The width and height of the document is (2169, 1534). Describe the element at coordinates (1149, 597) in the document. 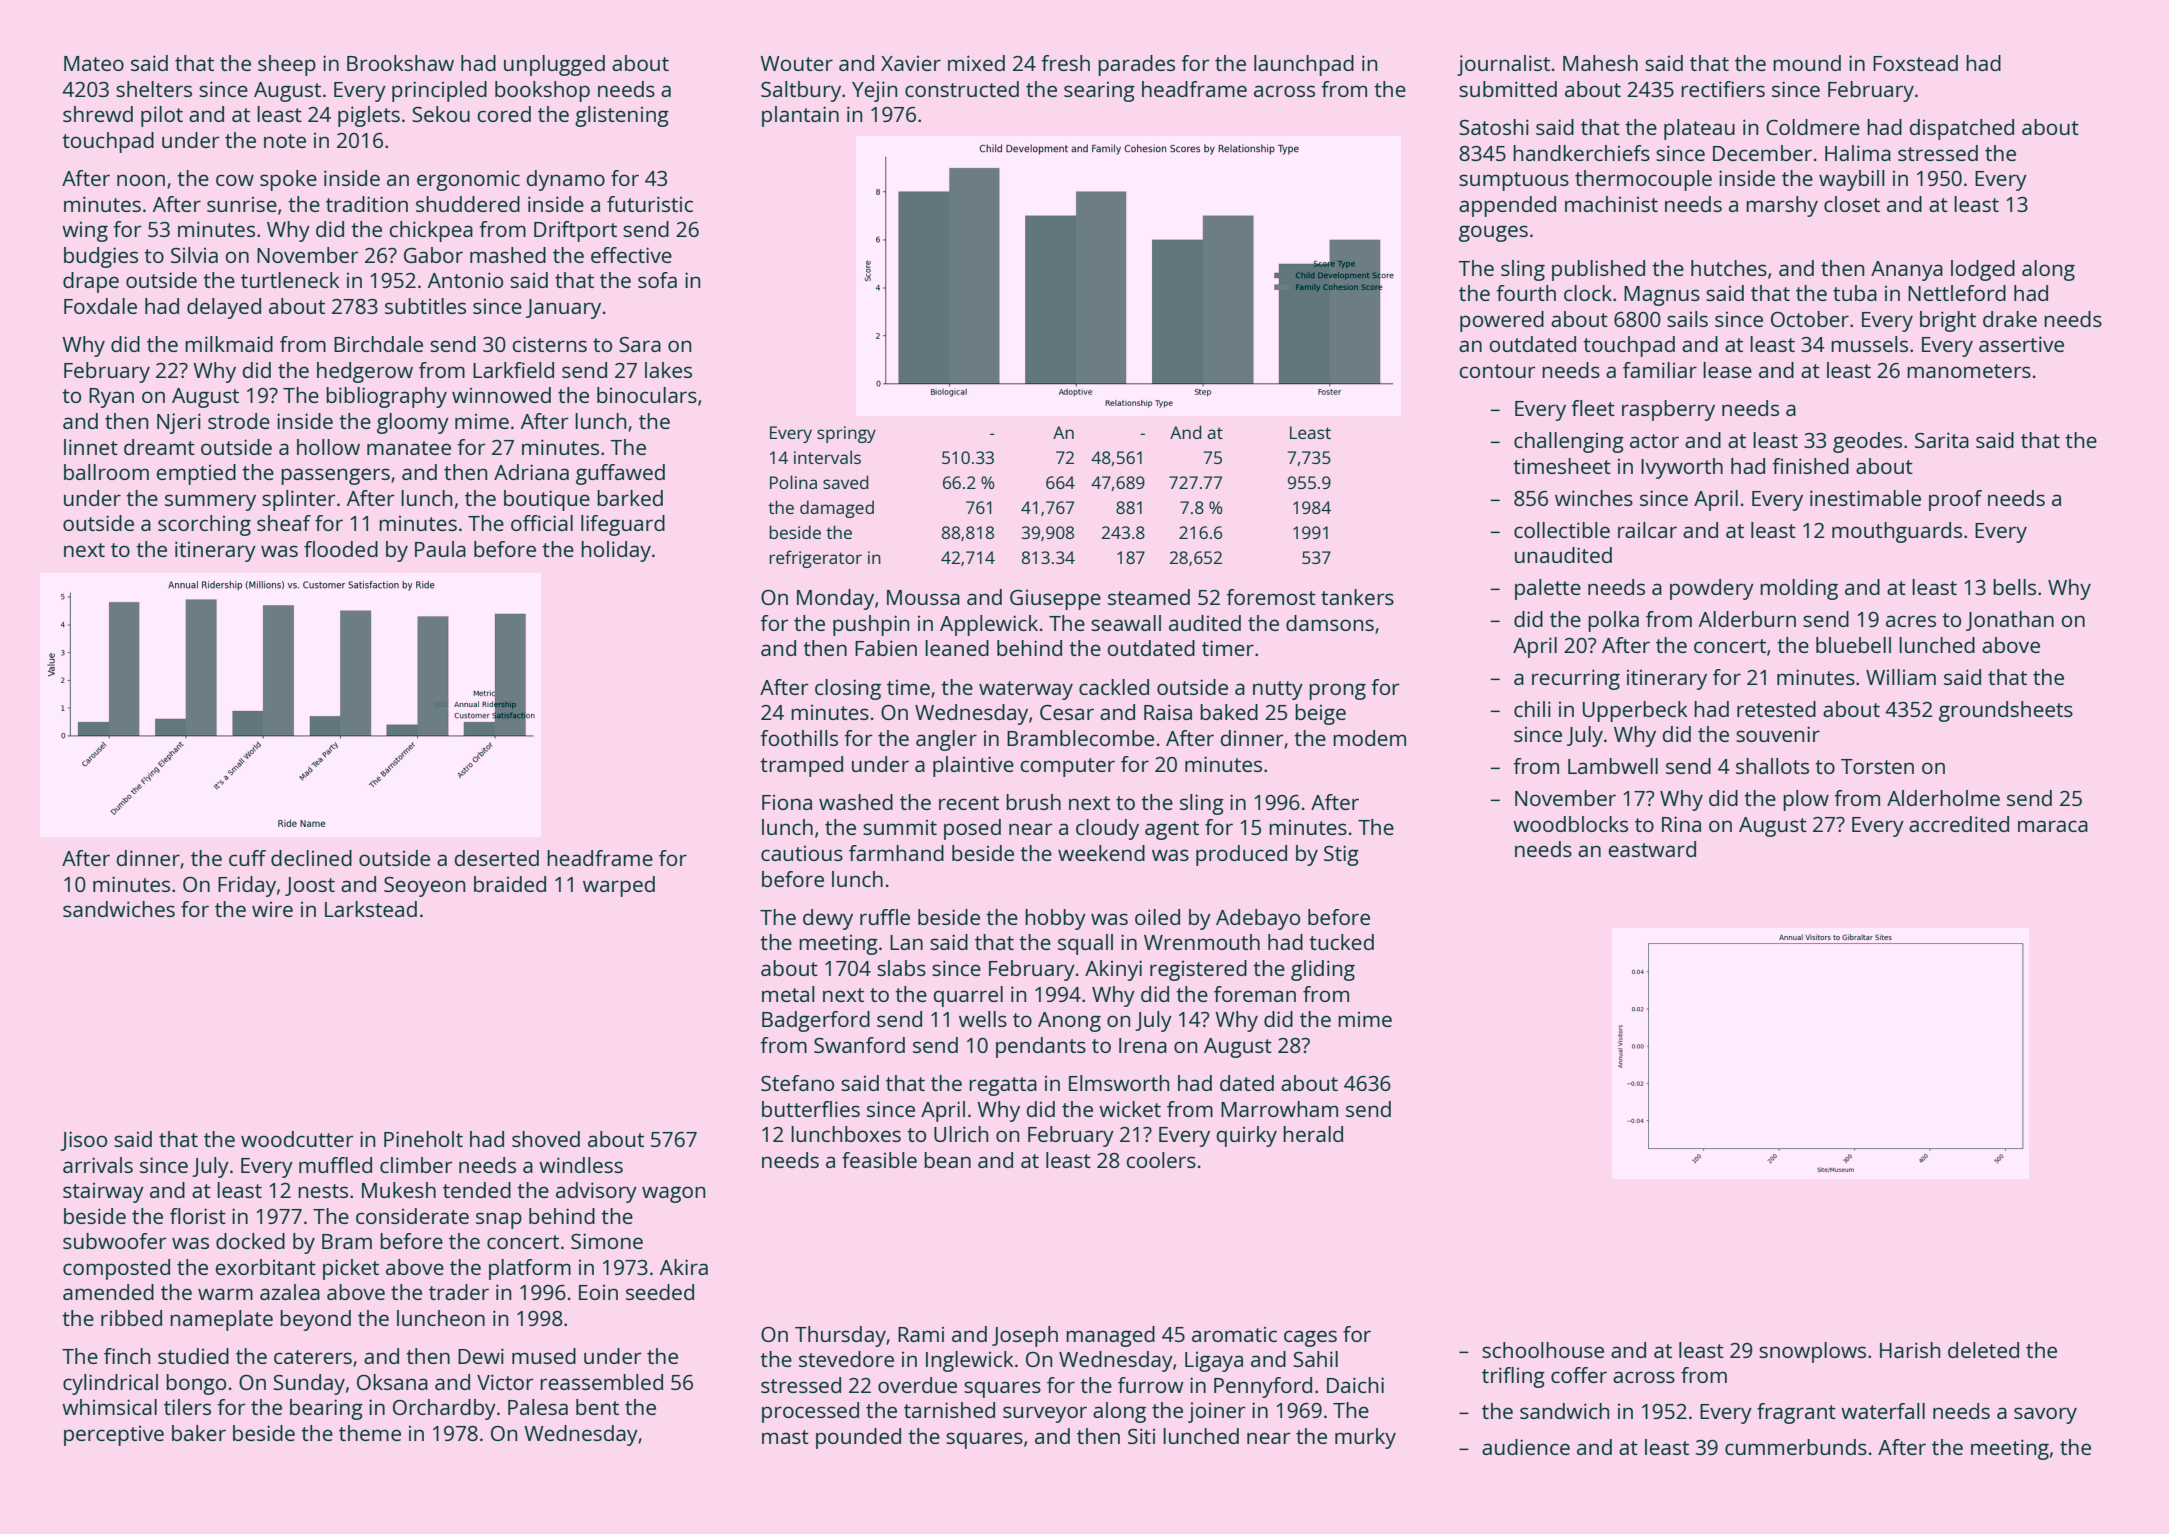

I see `steamed` at that location.
